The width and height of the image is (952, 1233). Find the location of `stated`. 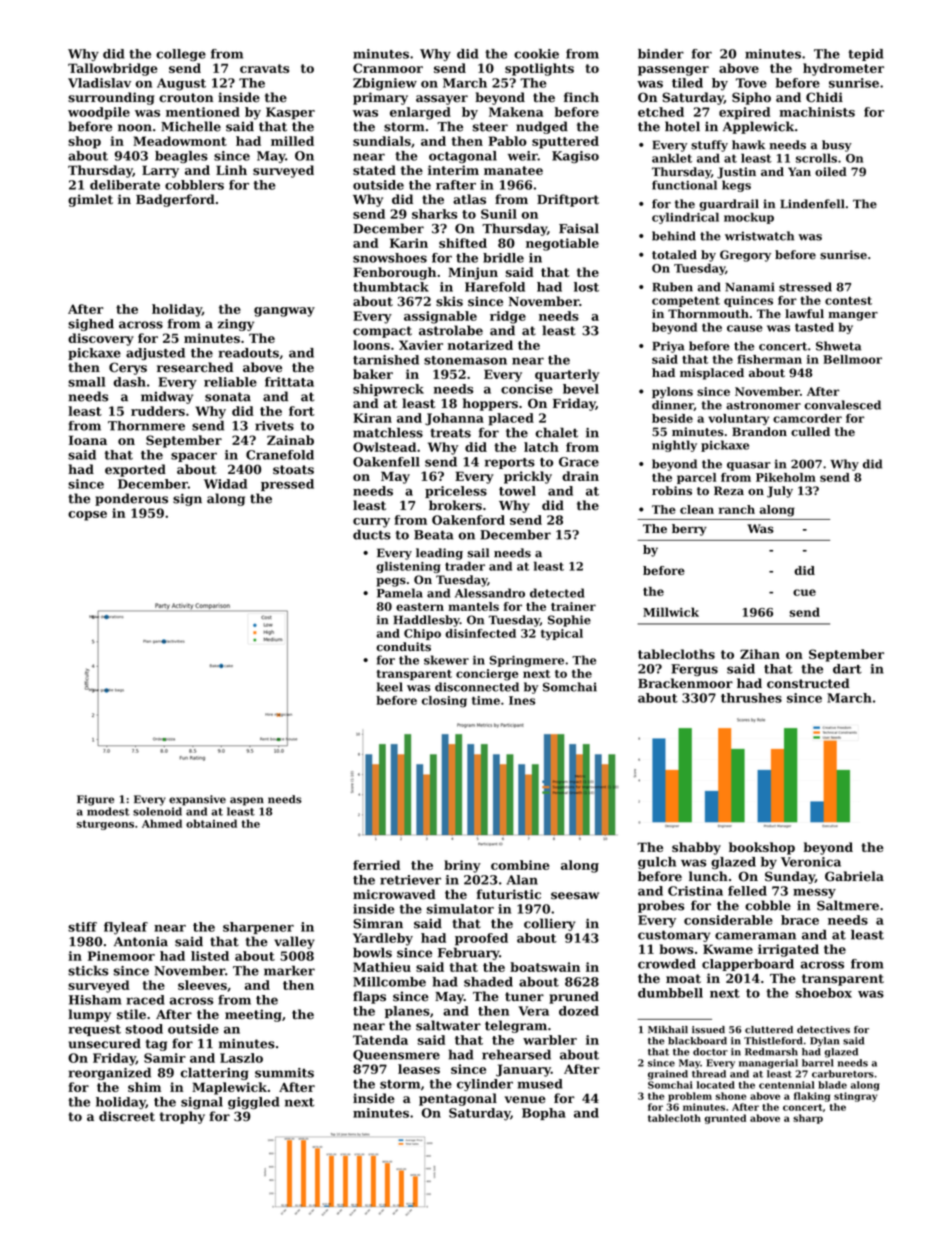

stated is located at coordinates (374, 170).
